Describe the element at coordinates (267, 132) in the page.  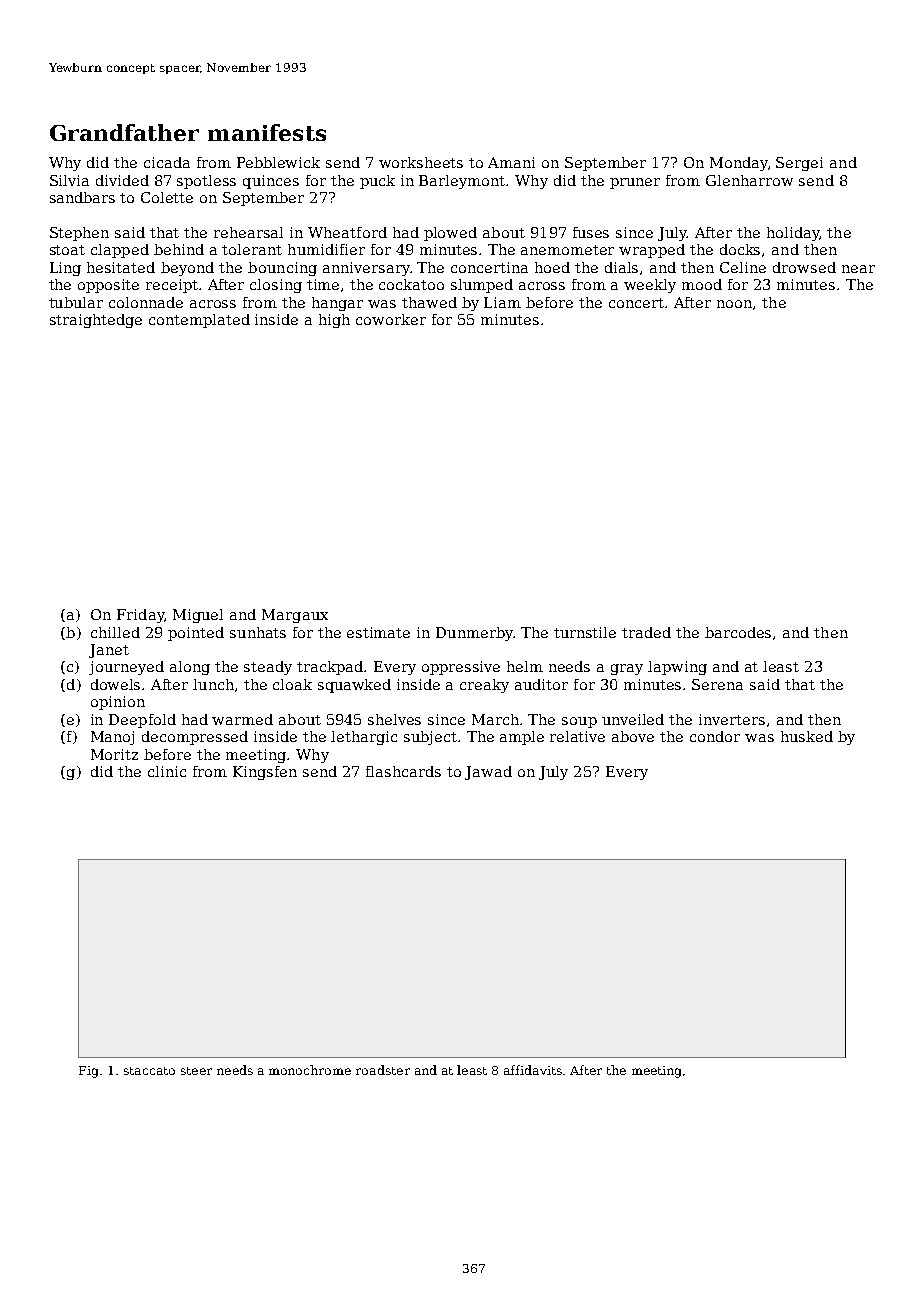
I see `manifests` at that location.
